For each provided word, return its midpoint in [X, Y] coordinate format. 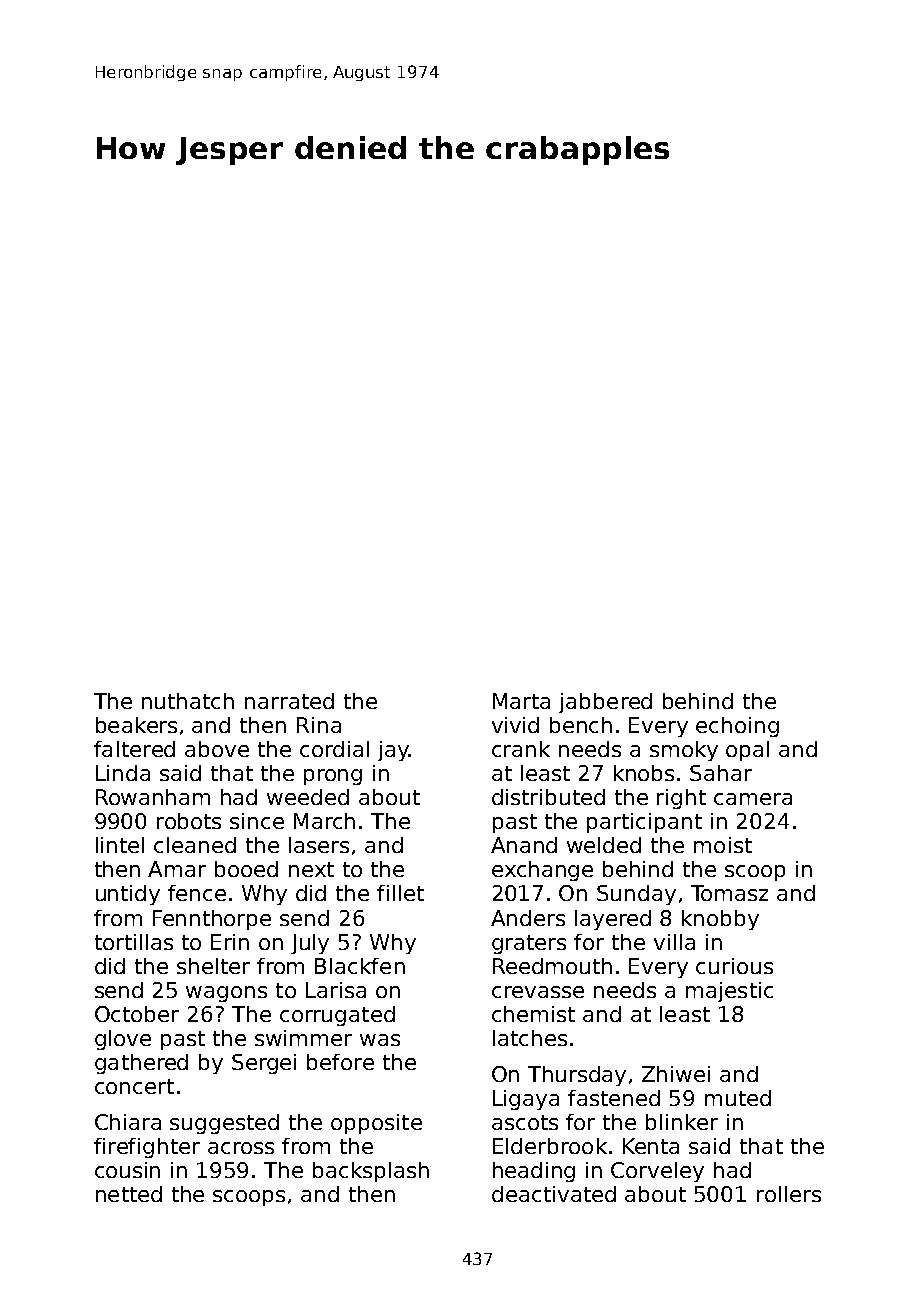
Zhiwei [676, 1074]
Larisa [336, 990]
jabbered [605, 703]
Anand [524, 845]
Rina [319, 725]
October [137, 1014]
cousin [127, 1170]
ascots [525, 1122]
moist [723, 845]
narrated [289, 701]
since [257, 821]
